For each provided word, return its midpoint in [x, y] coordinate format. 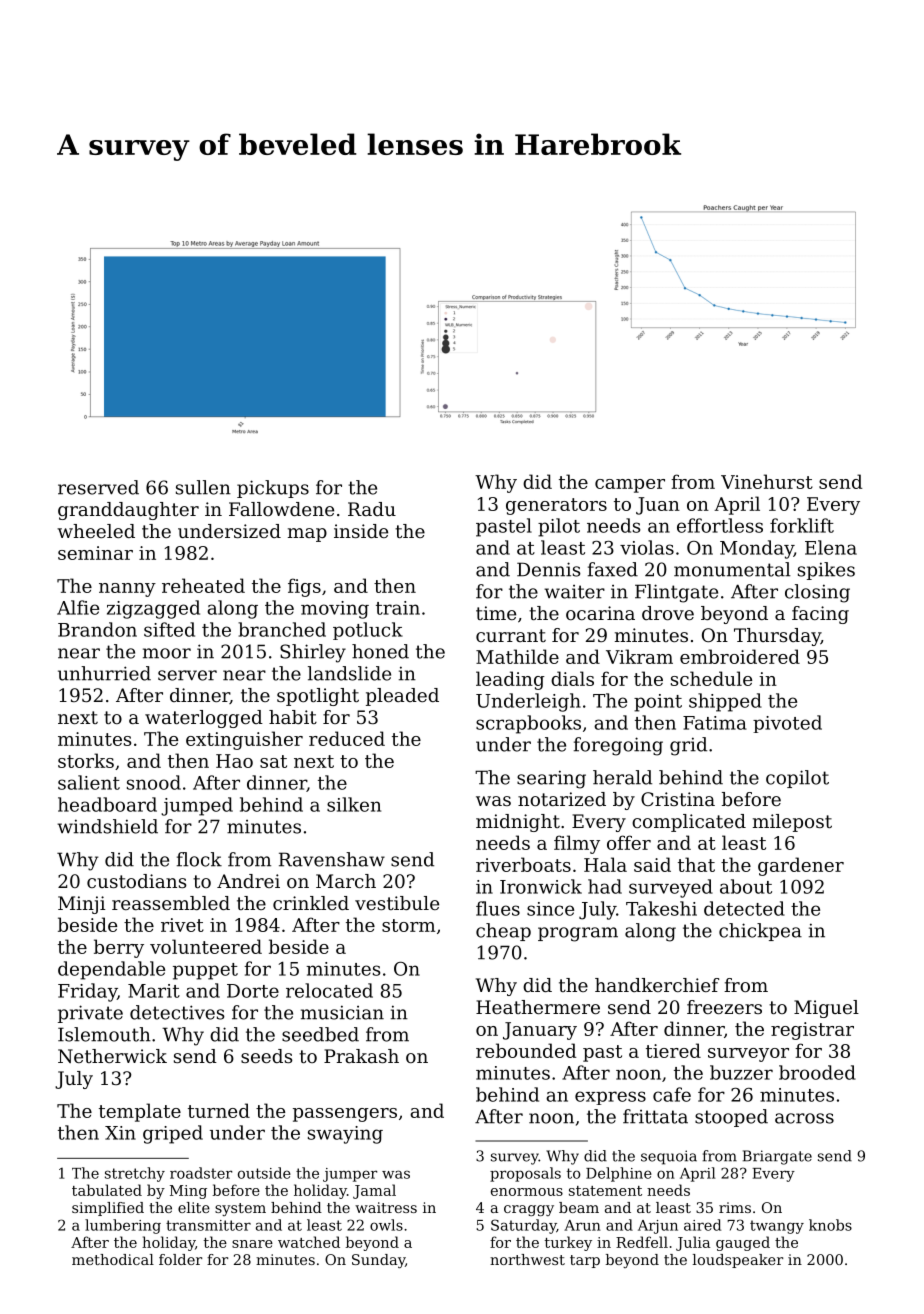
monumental [732, 569]
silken [354, 804]
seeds [267, 1056]
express [610, 1098]
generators [556, 506]
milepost [792, 823]
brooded [817, 1072]
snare [252, 1244]
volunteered [206, 946]
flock [199, 859]
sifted [169, 629]
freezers [724, 1007]
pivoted [787, 724]
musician [342, 1012]
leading [510, 680]
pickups [273, 489]
